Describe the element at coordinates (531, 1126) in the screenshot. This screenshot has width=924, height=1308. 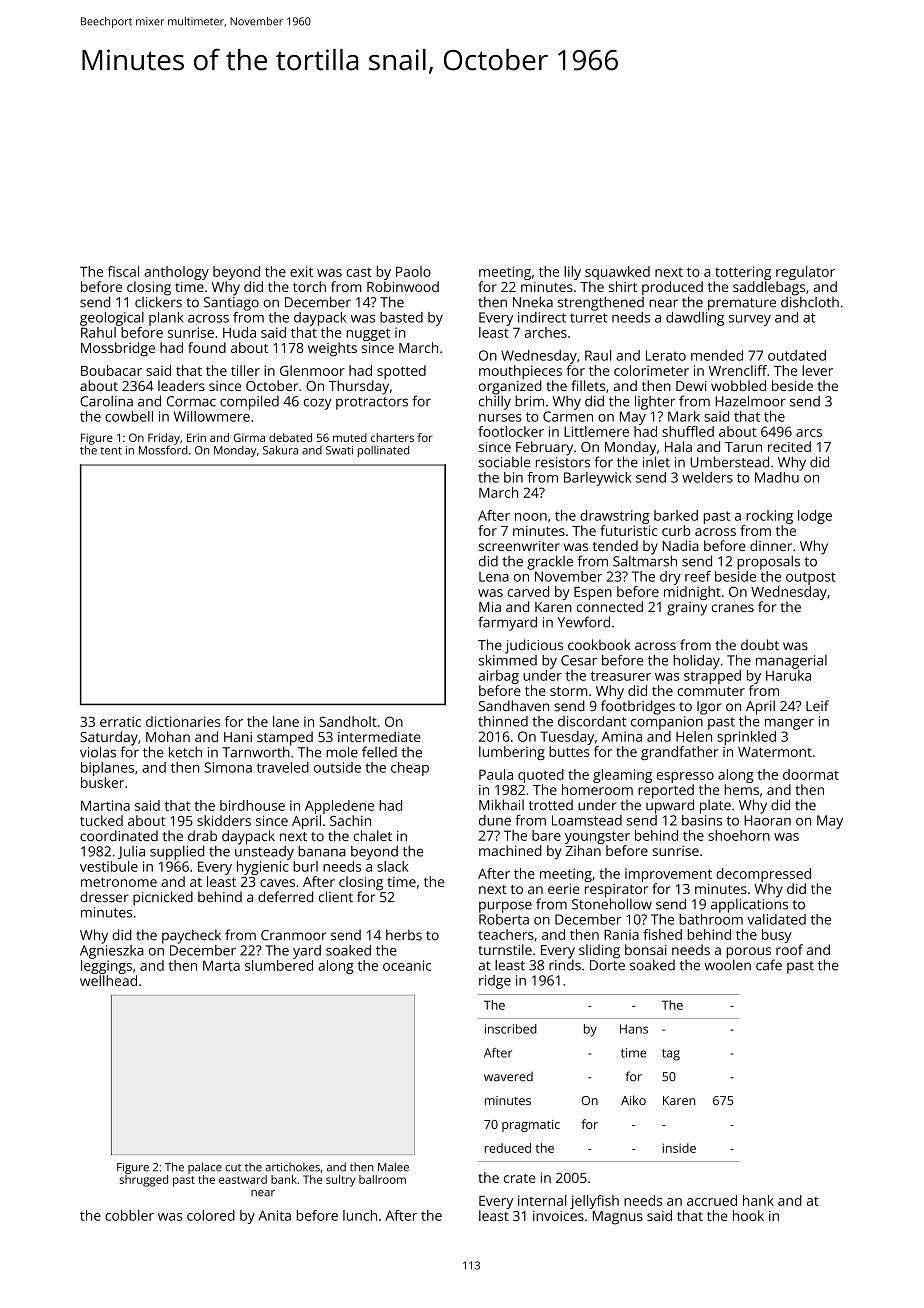
I see `pragmatic` at that location.
